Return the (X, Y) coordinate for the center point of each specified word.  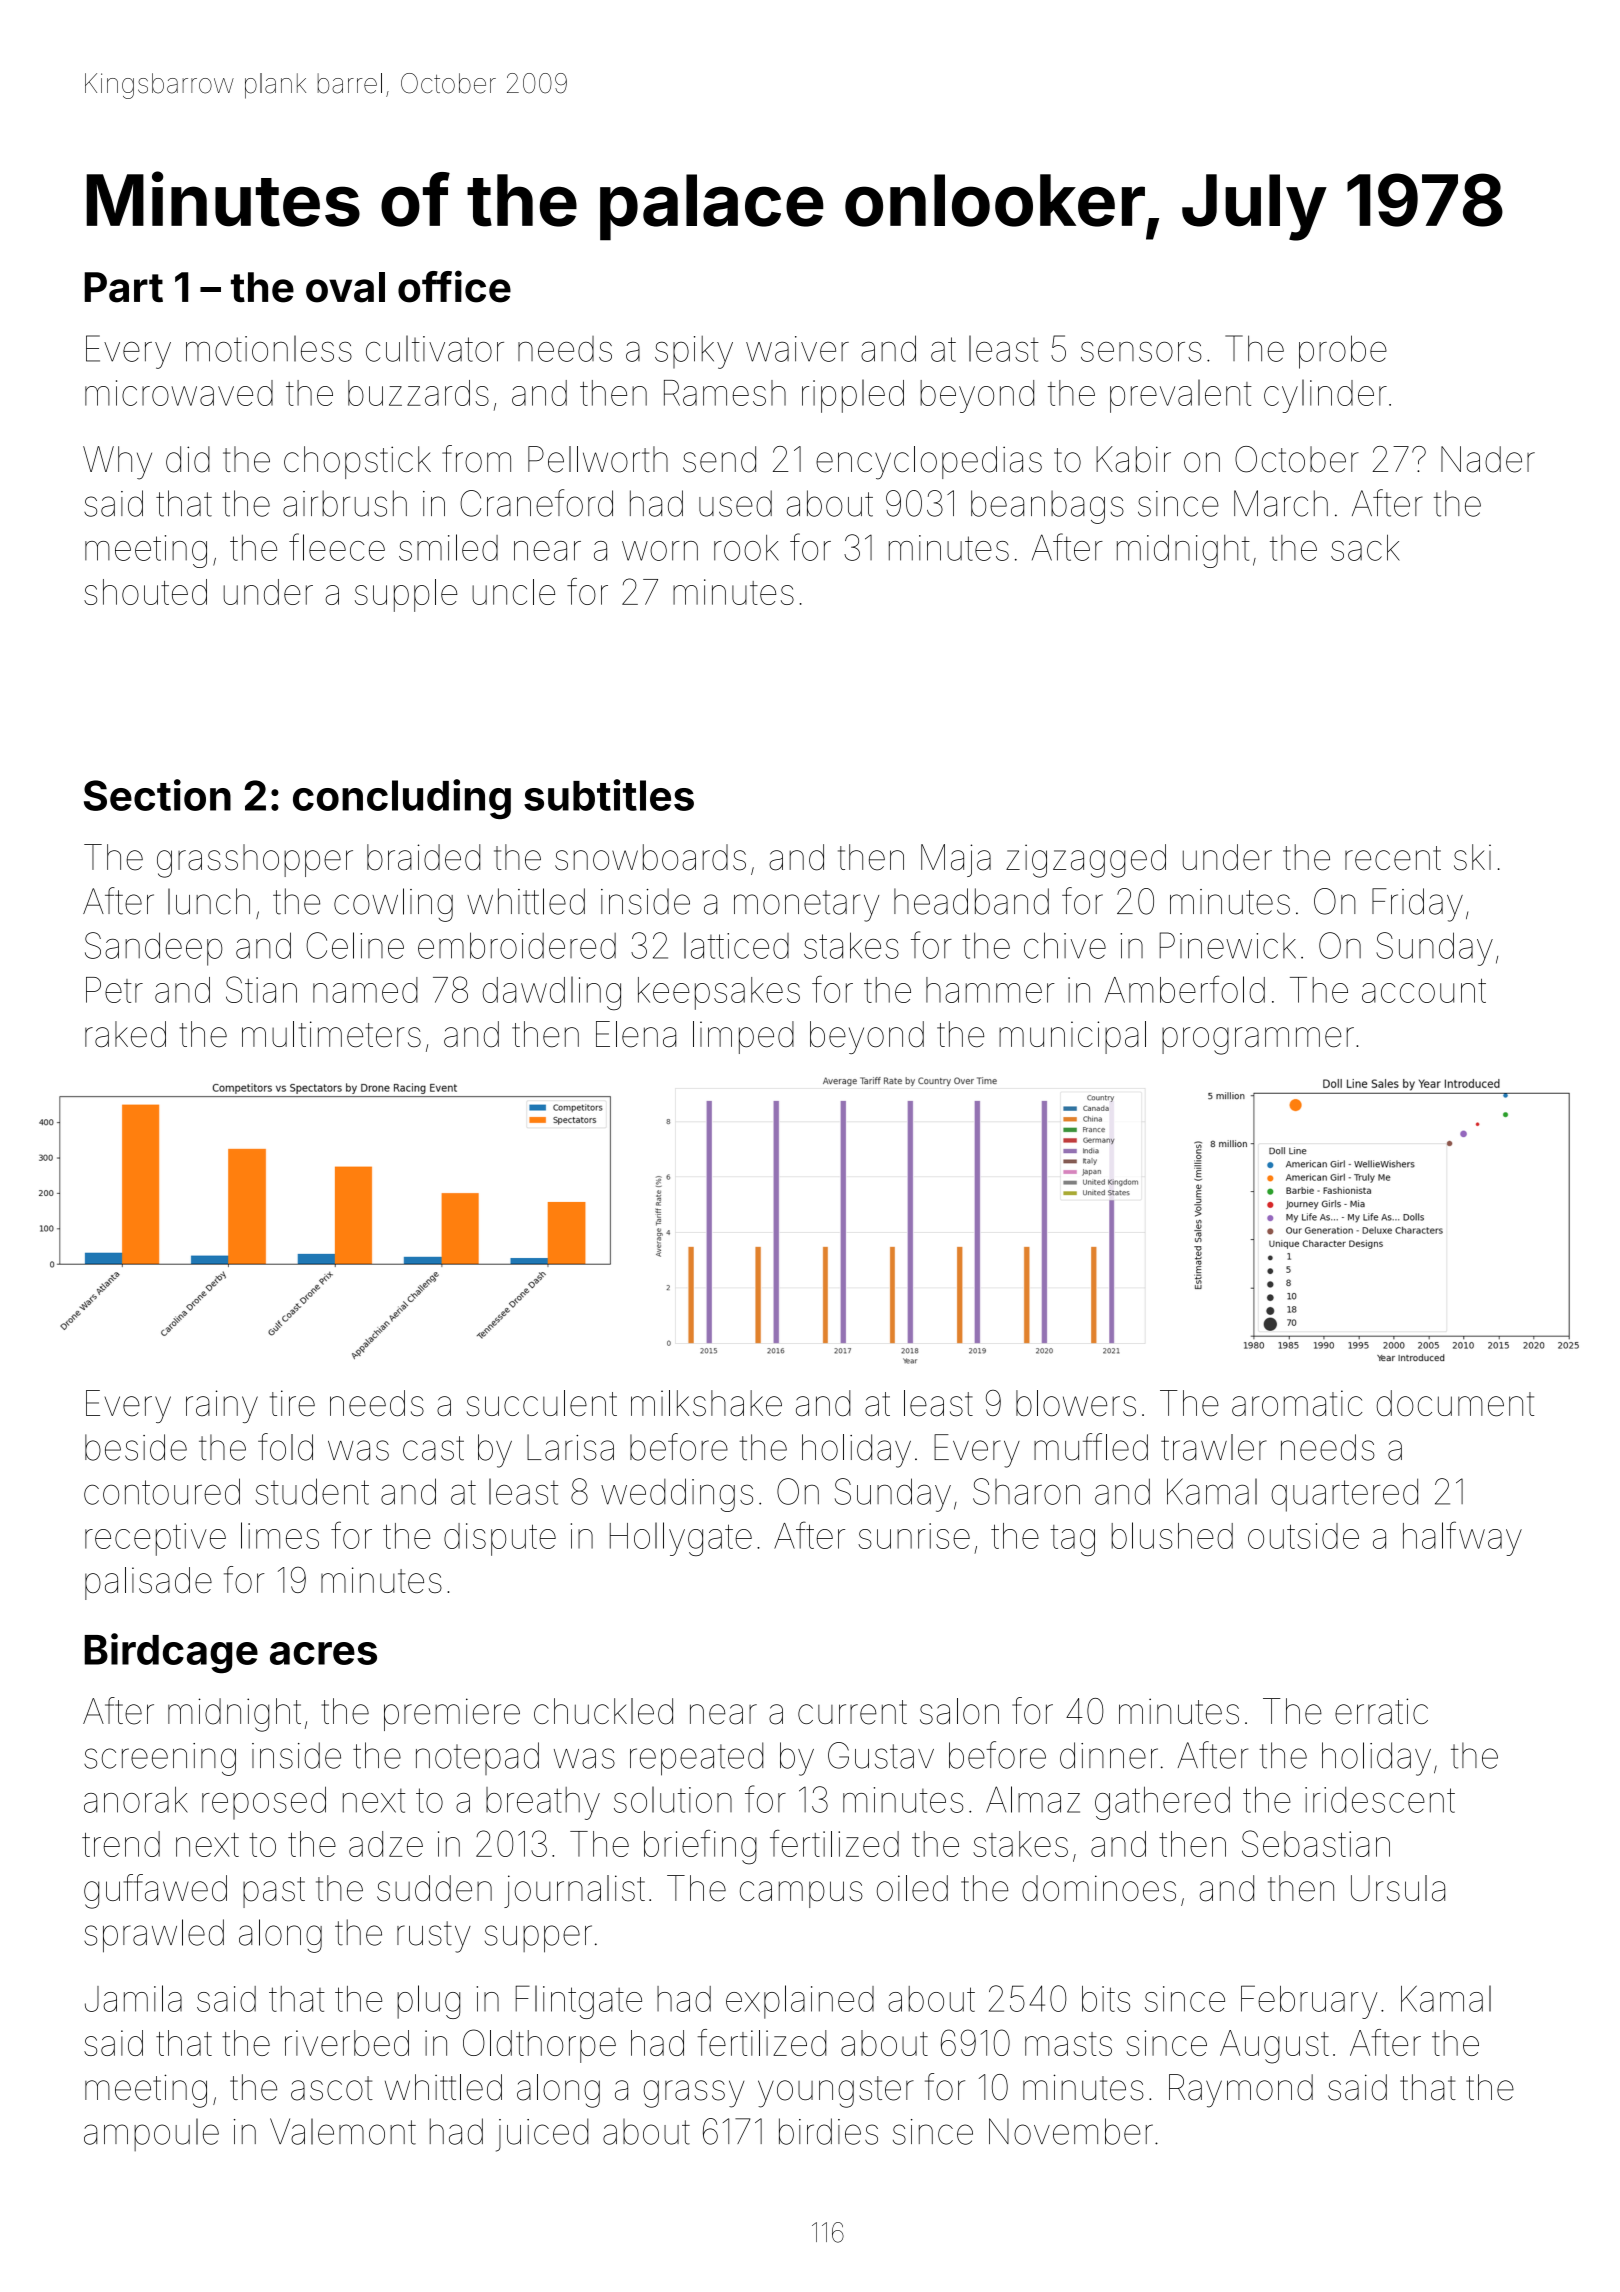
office (454, 286)
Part (124, 287)
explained (800, 2002)
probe (1343, 352)
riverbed (347, 2043)
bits (1106, 1999)
